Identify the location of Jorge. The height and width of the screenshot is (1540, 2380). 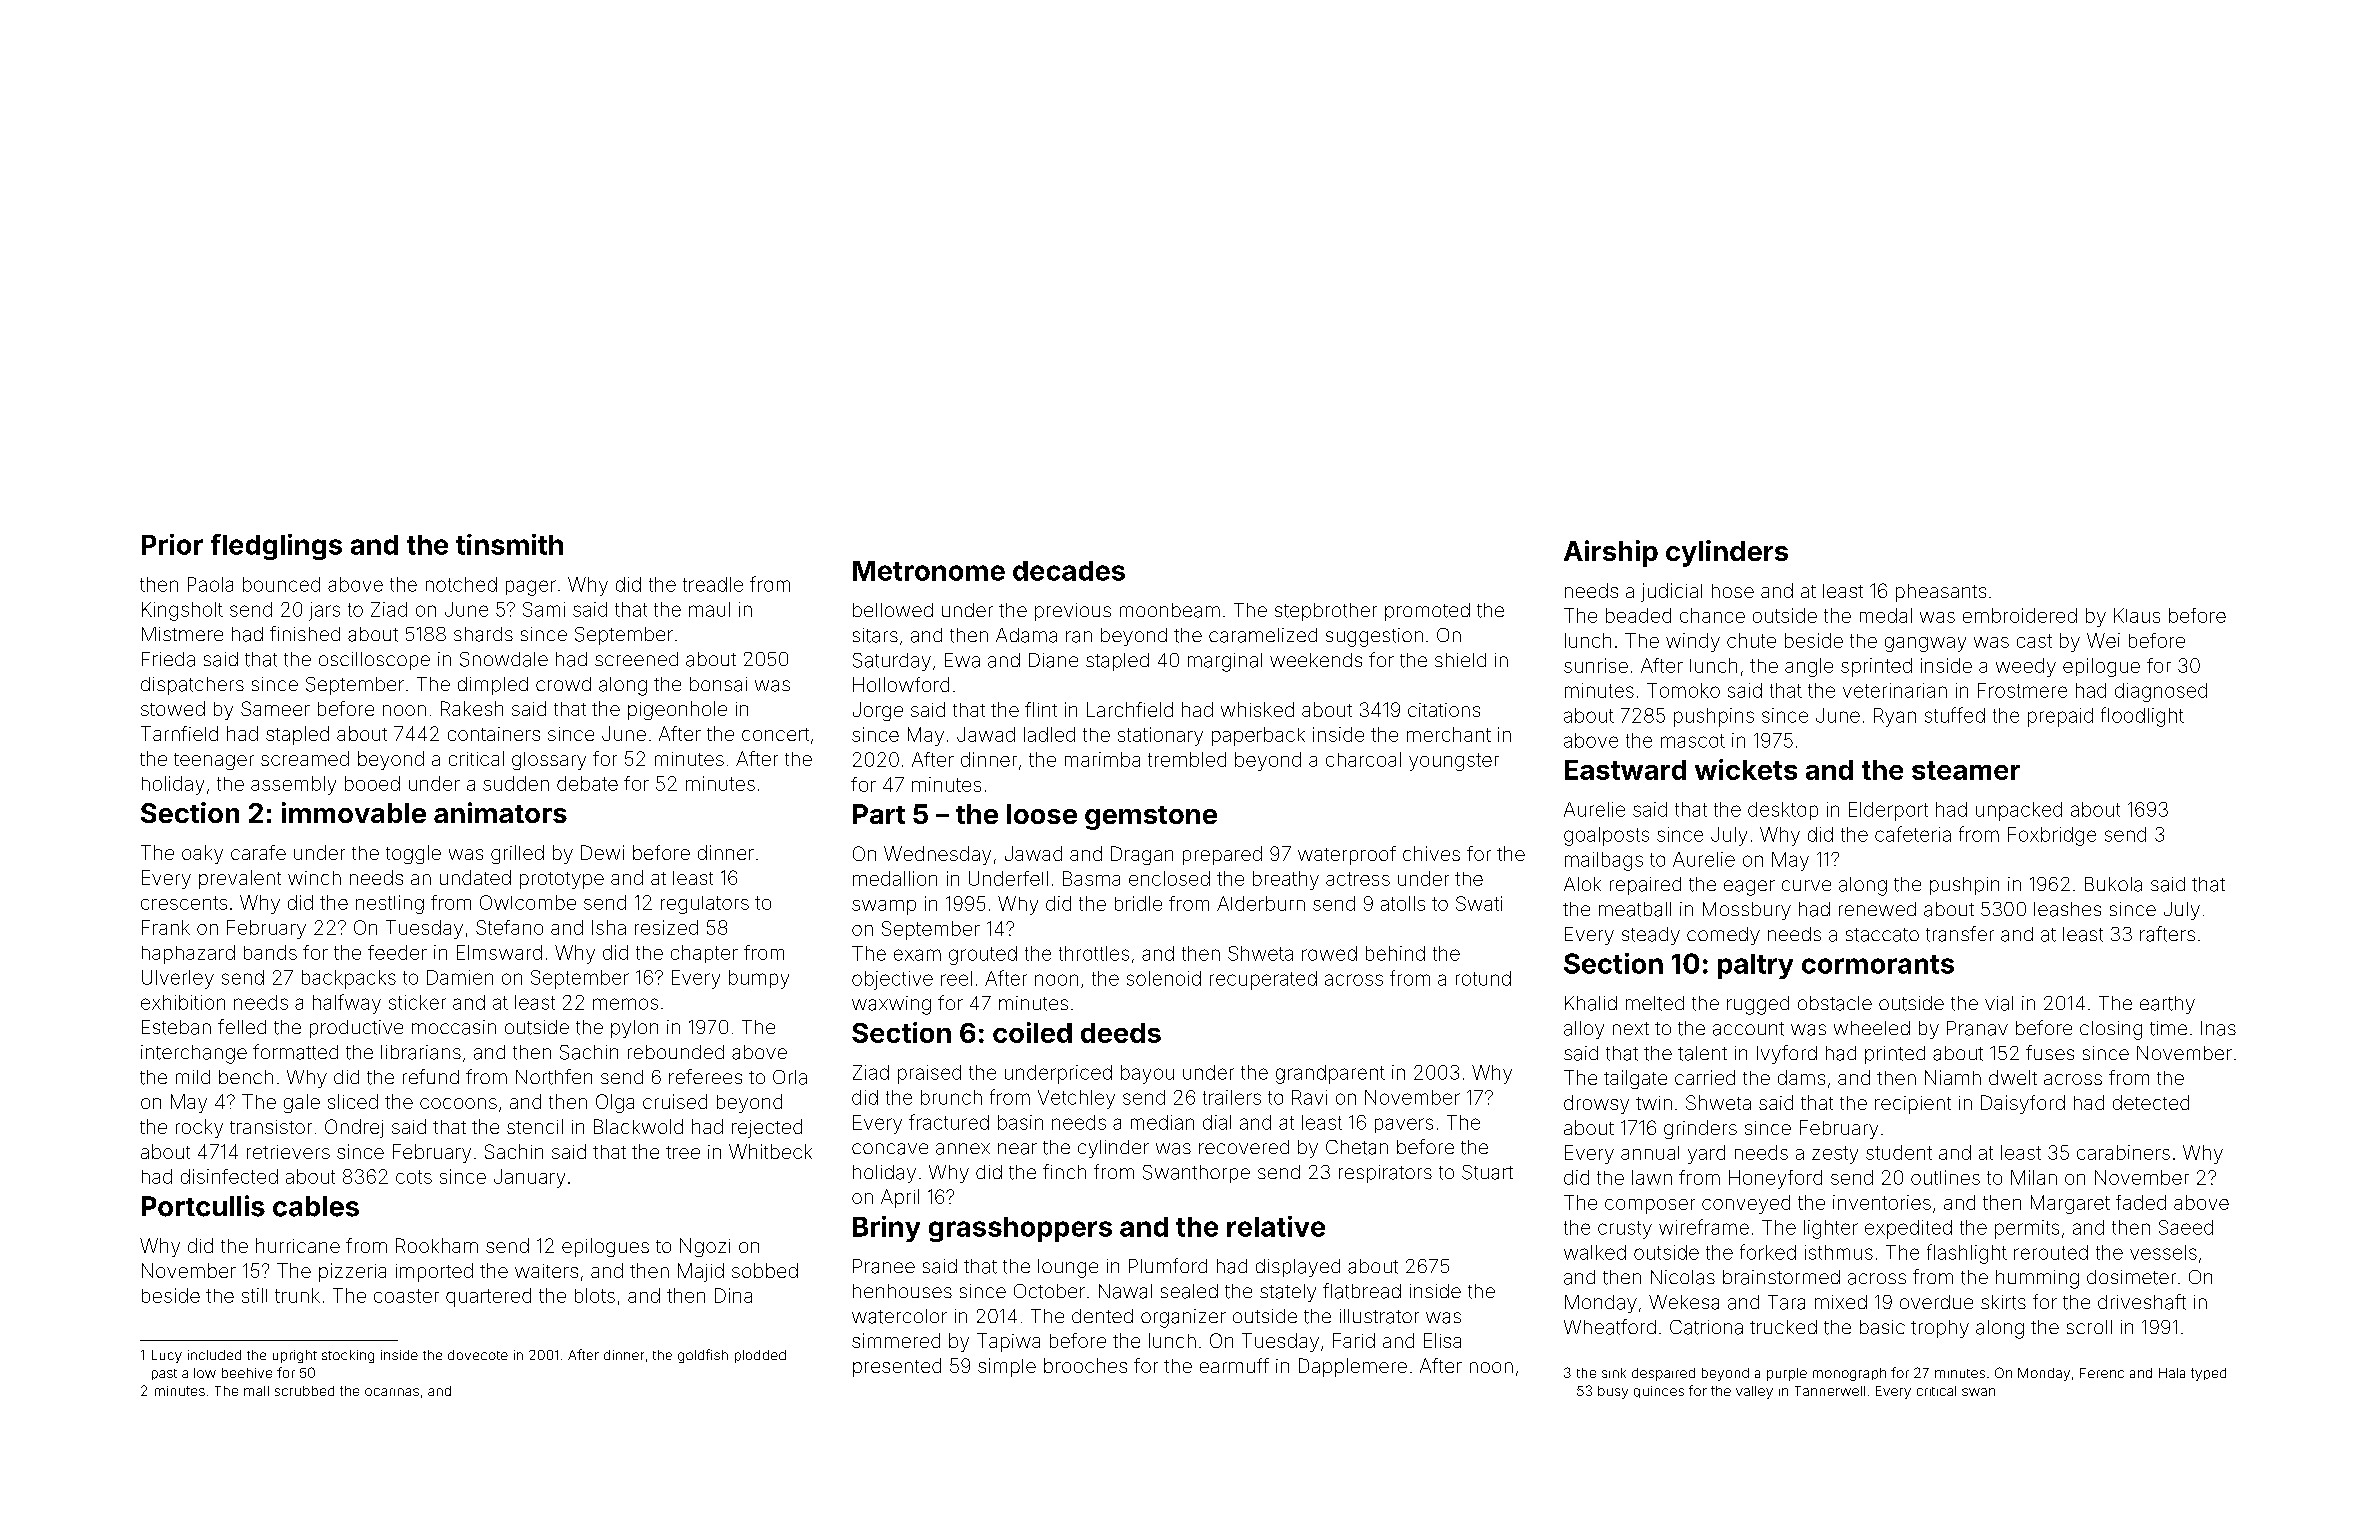
(878, 711).
